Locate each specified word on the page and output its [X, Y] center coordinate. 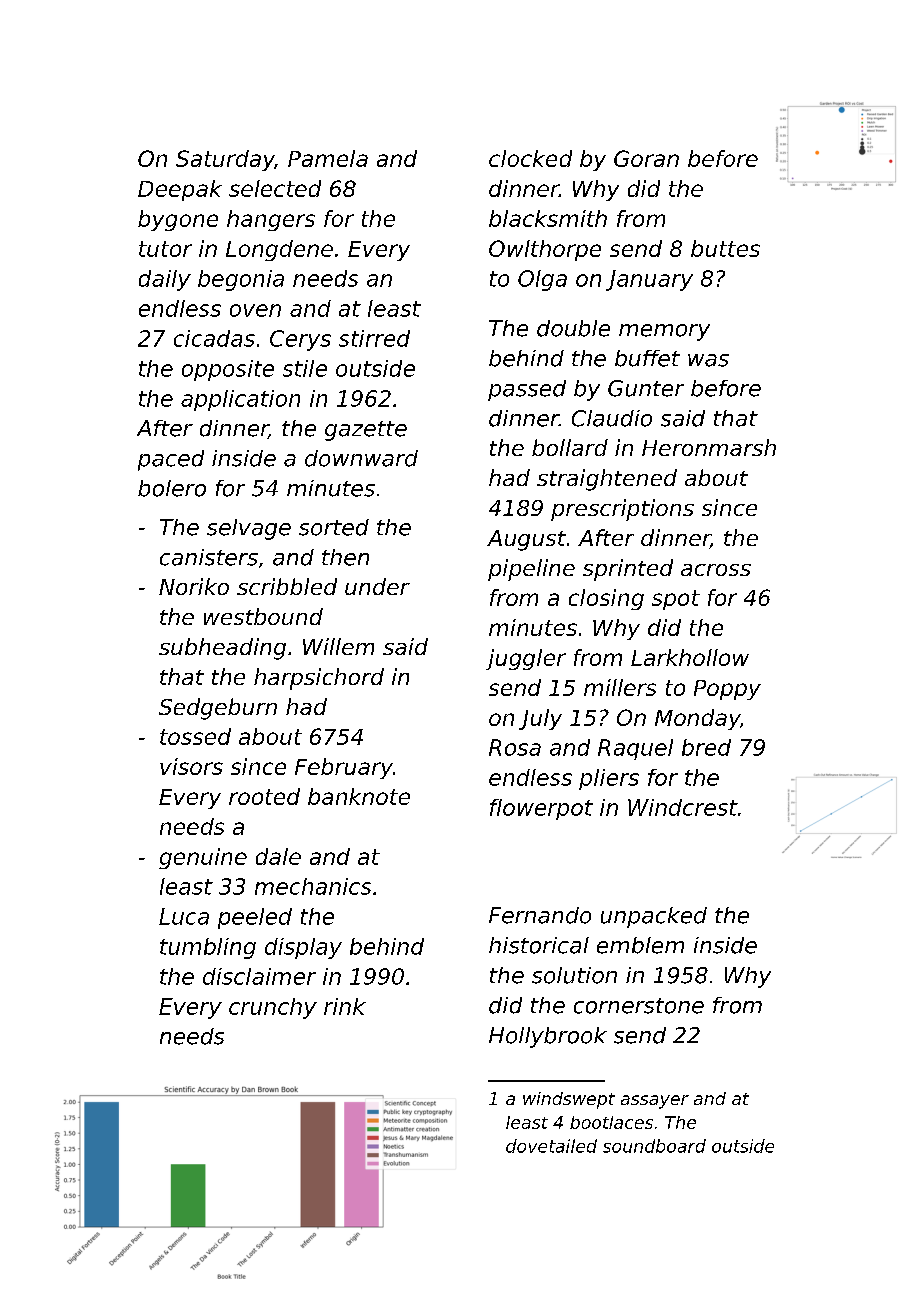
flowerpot [541, 809]
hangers [271, 220]
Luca [184, 916]
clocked [530, 158]
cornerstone [639, 1006]
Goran [646, 158]
